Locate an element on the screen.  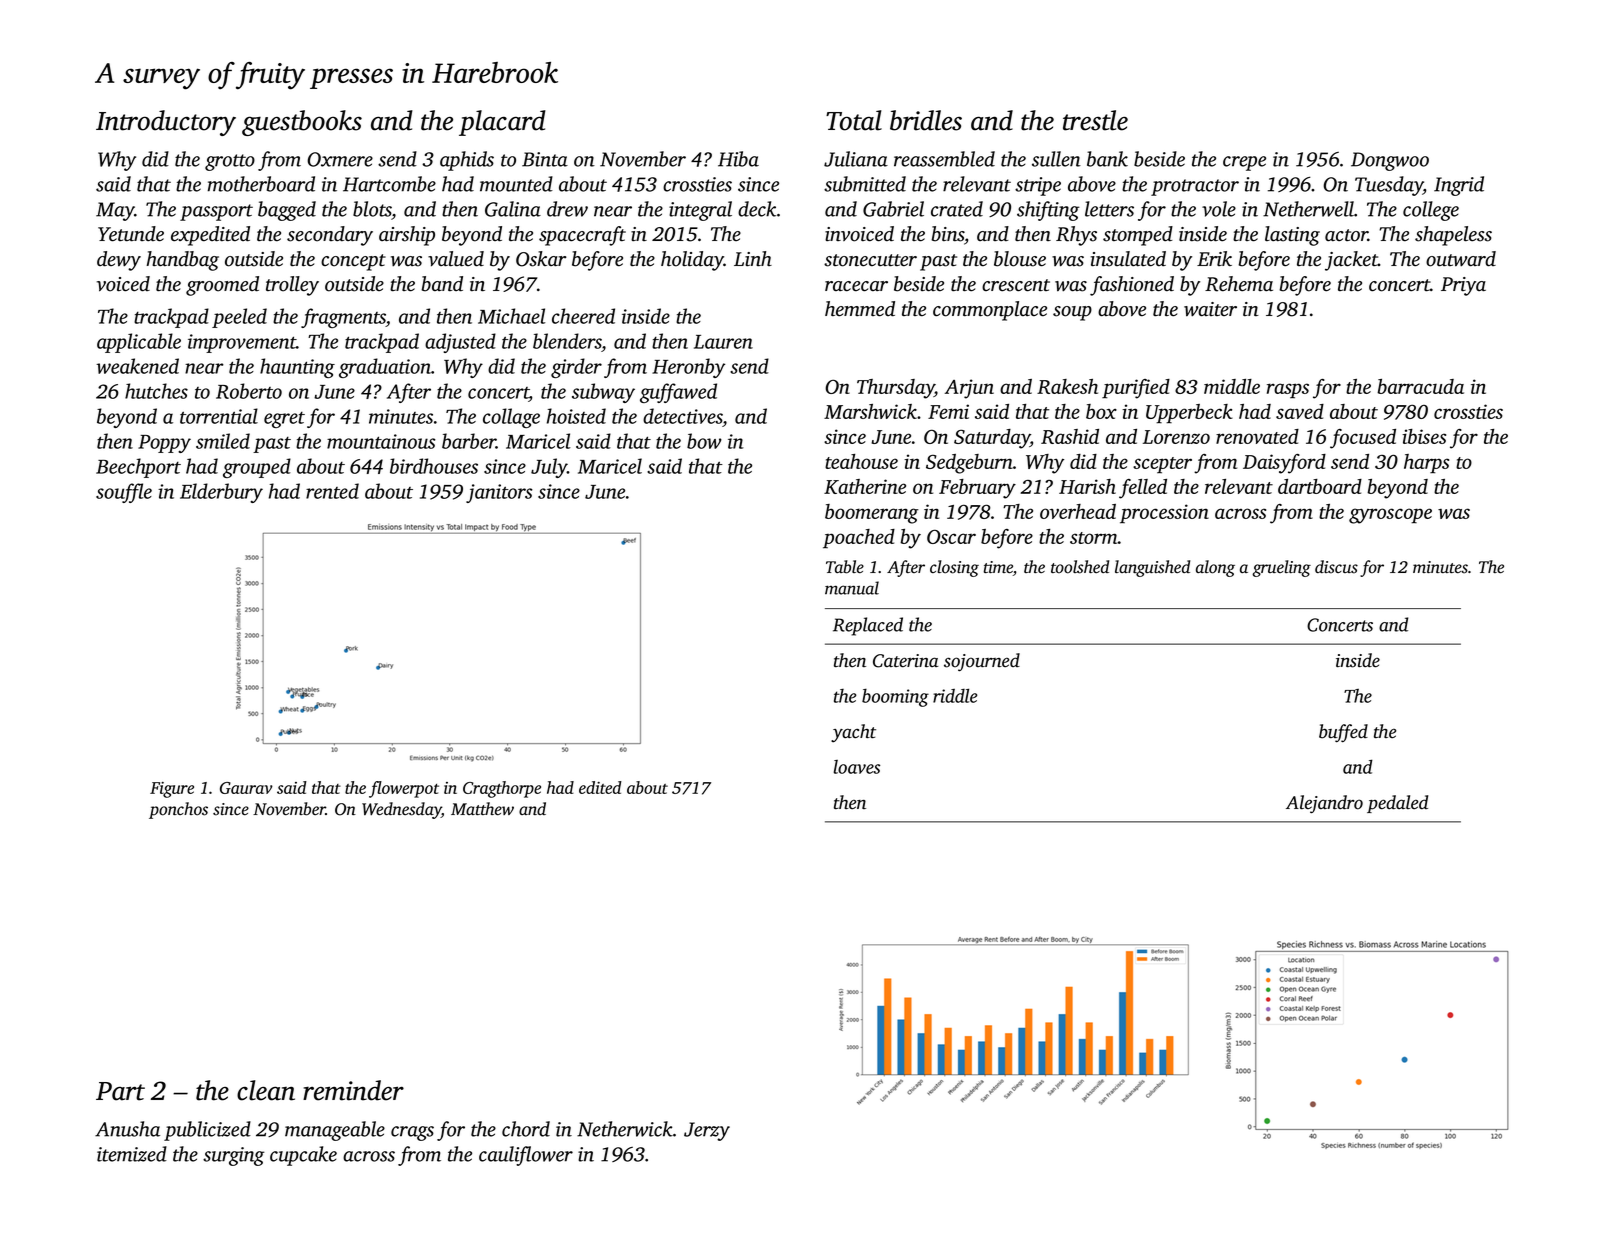
rasps is located at coordinates (1288, 391).
